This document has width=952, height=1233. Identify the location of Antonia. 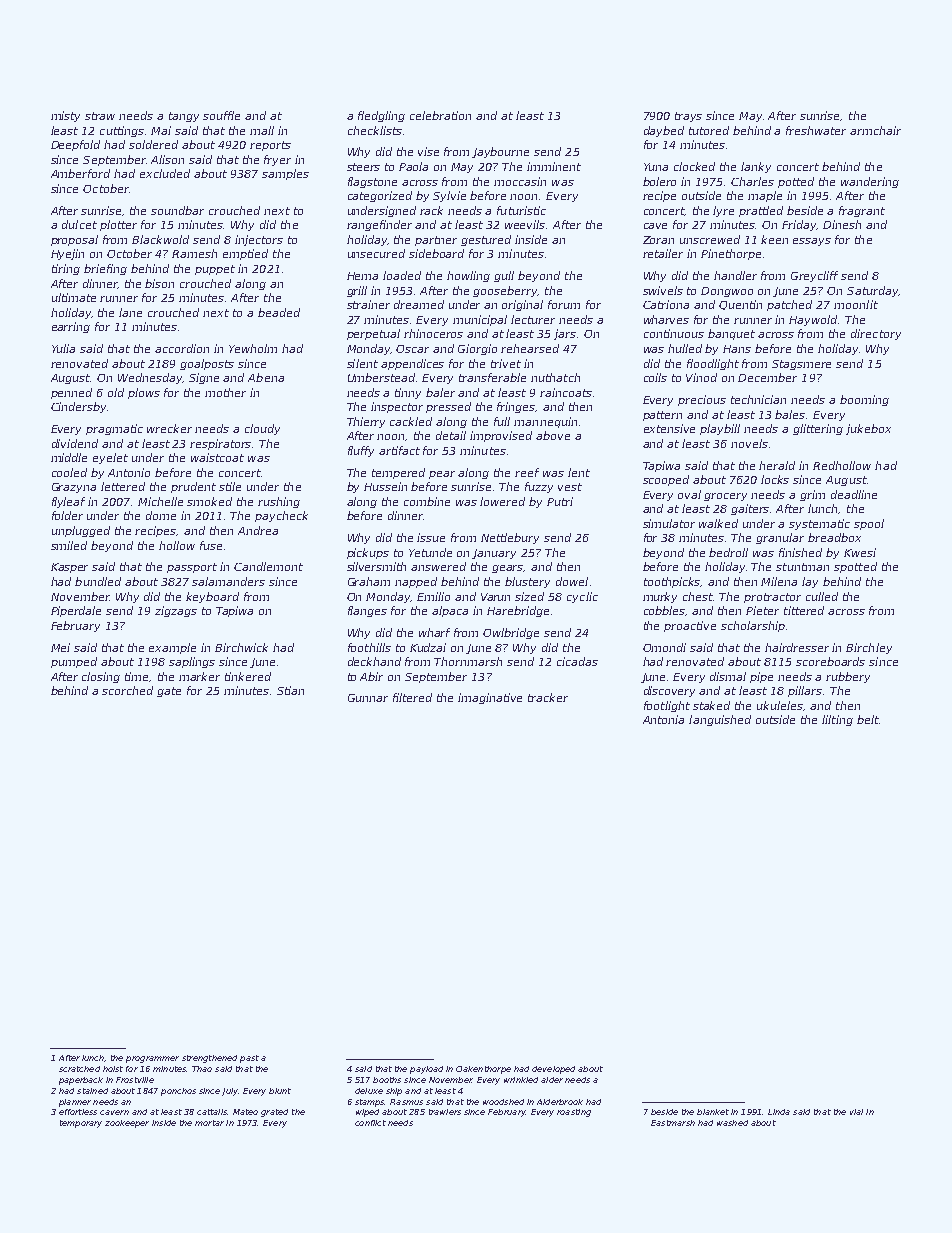
(663, 719).
